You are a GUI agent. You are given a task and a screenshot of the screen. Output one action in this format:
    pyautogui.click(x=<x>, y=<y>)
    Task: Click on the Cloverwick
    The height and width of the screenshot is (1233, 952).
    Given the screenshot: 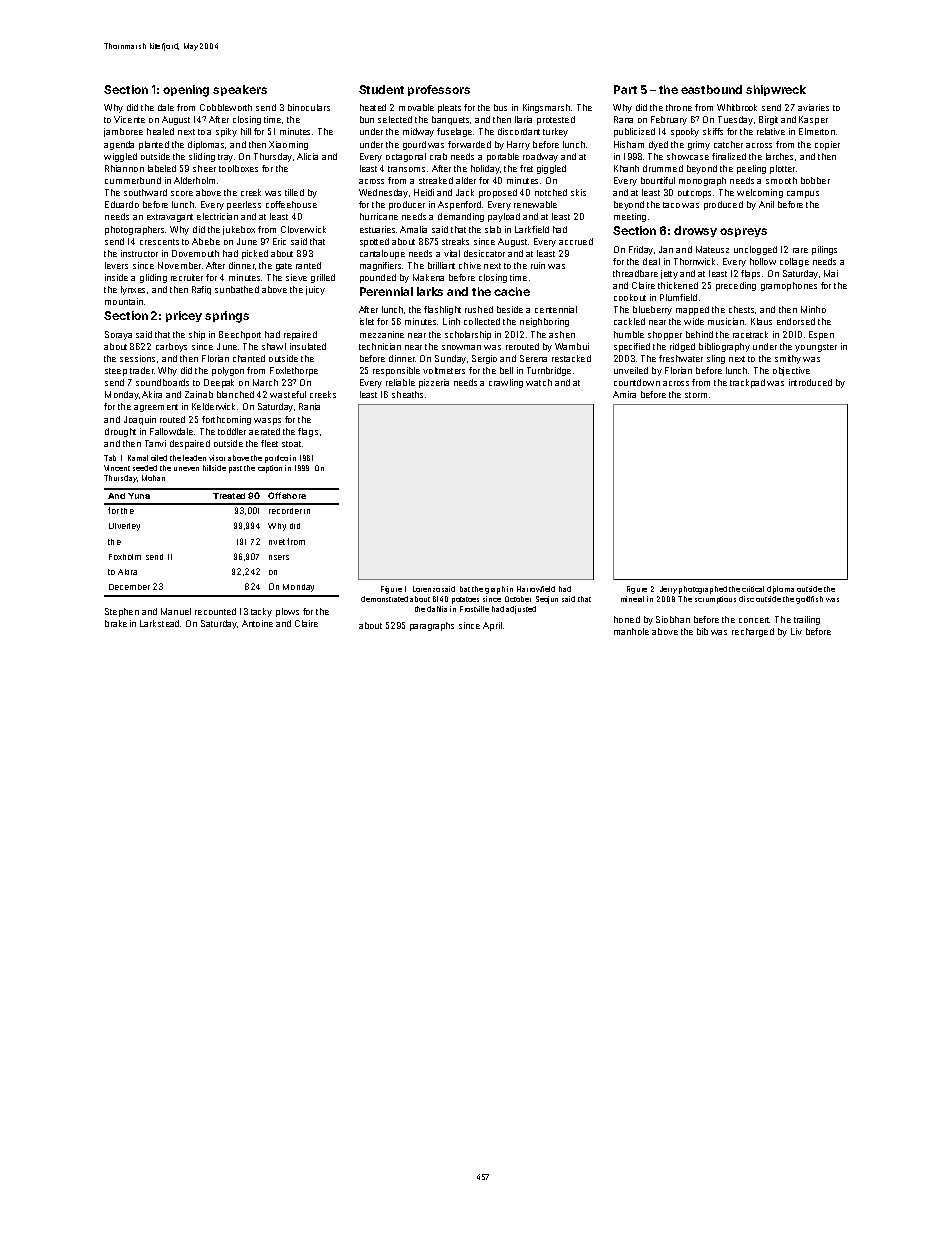 What is the action you would take?
    pyautogui.click(x=303, y=229)
